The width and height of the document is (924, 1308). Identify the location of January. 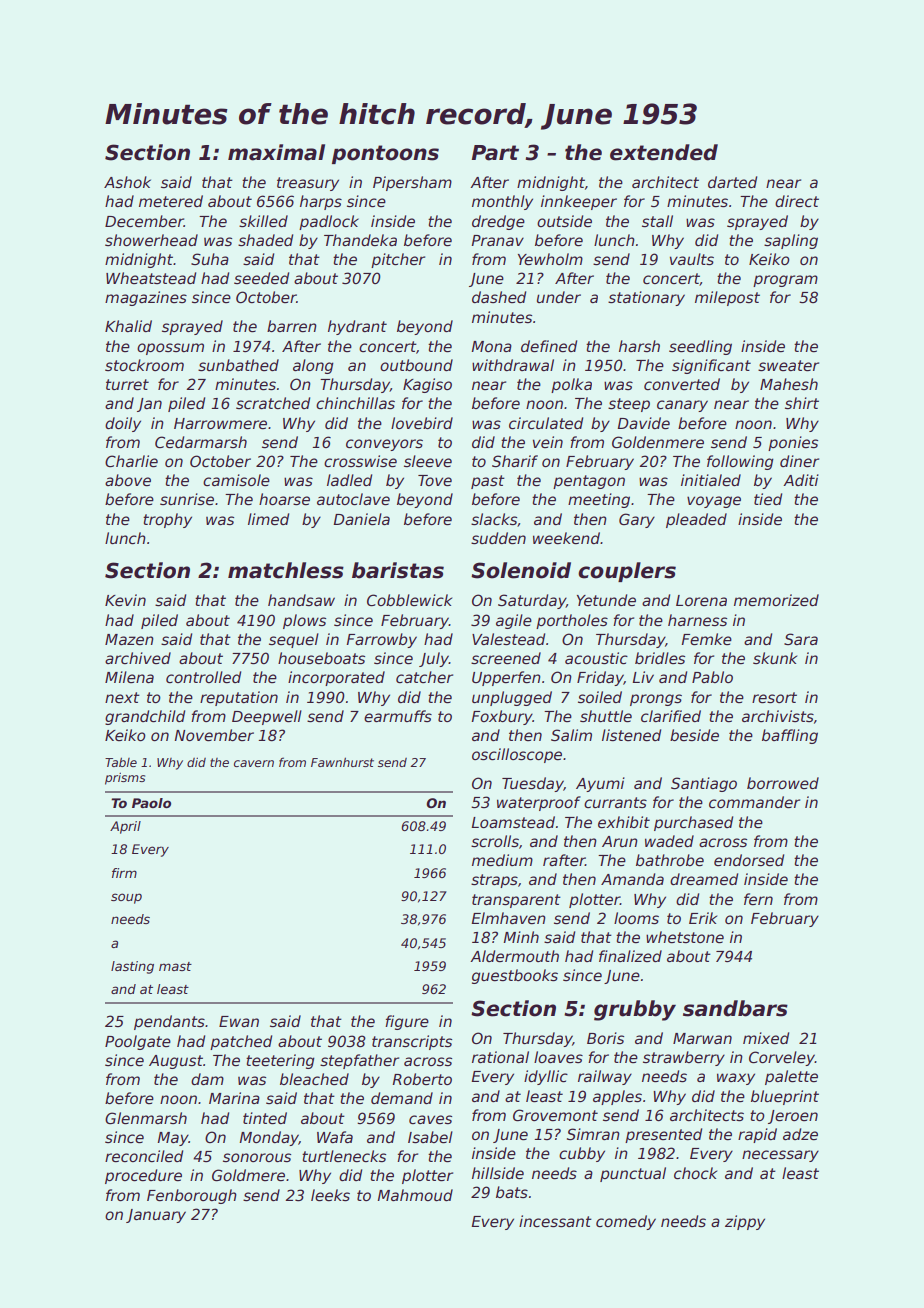
(156, 1216).
